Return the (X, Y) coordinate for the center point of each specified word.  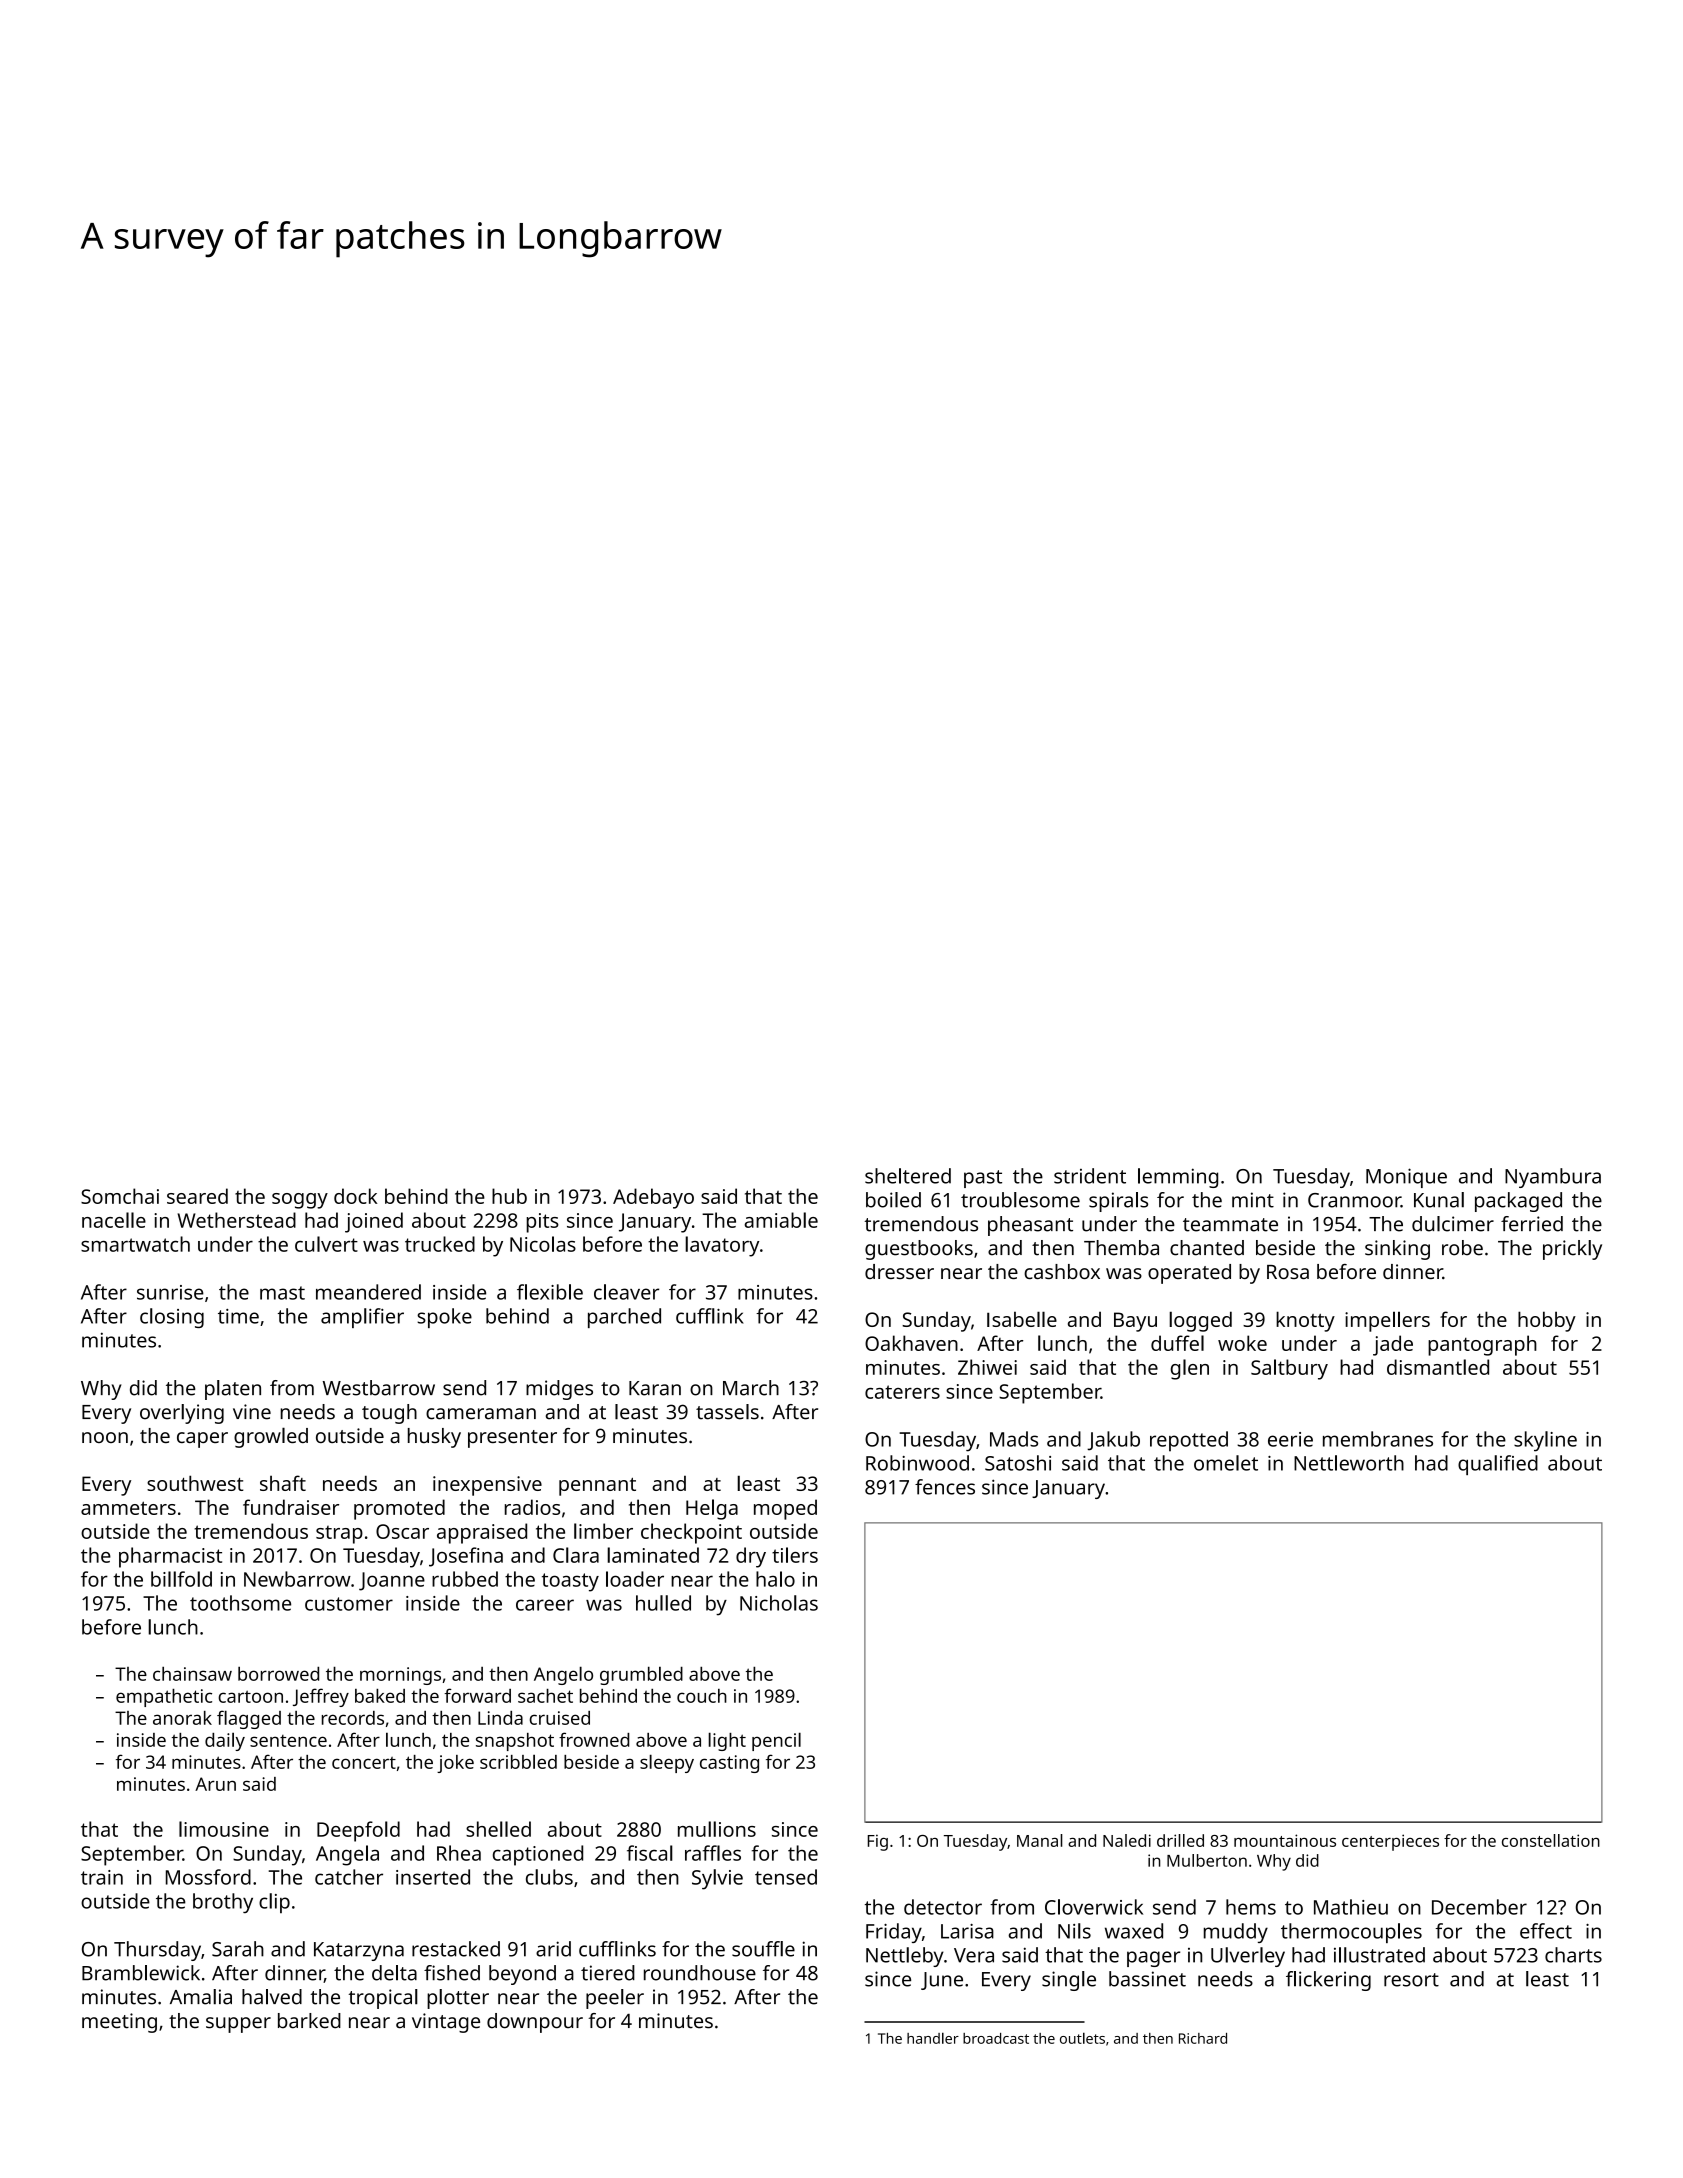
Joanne (392, 1581)
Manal (1040, 1840)
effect (1546, 1931)
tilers (795, 1555)
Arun (215, 1784)
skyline (1545, 1441)
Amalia (201, 1997)
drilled (1180, 1840)
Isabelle (1022, 1319)
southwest (195, 1483)
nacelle (114, 1220)
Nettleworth (1349, 1463)
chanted (1207, 1248)
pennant (597, 1487)
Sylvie (717, 1879)
